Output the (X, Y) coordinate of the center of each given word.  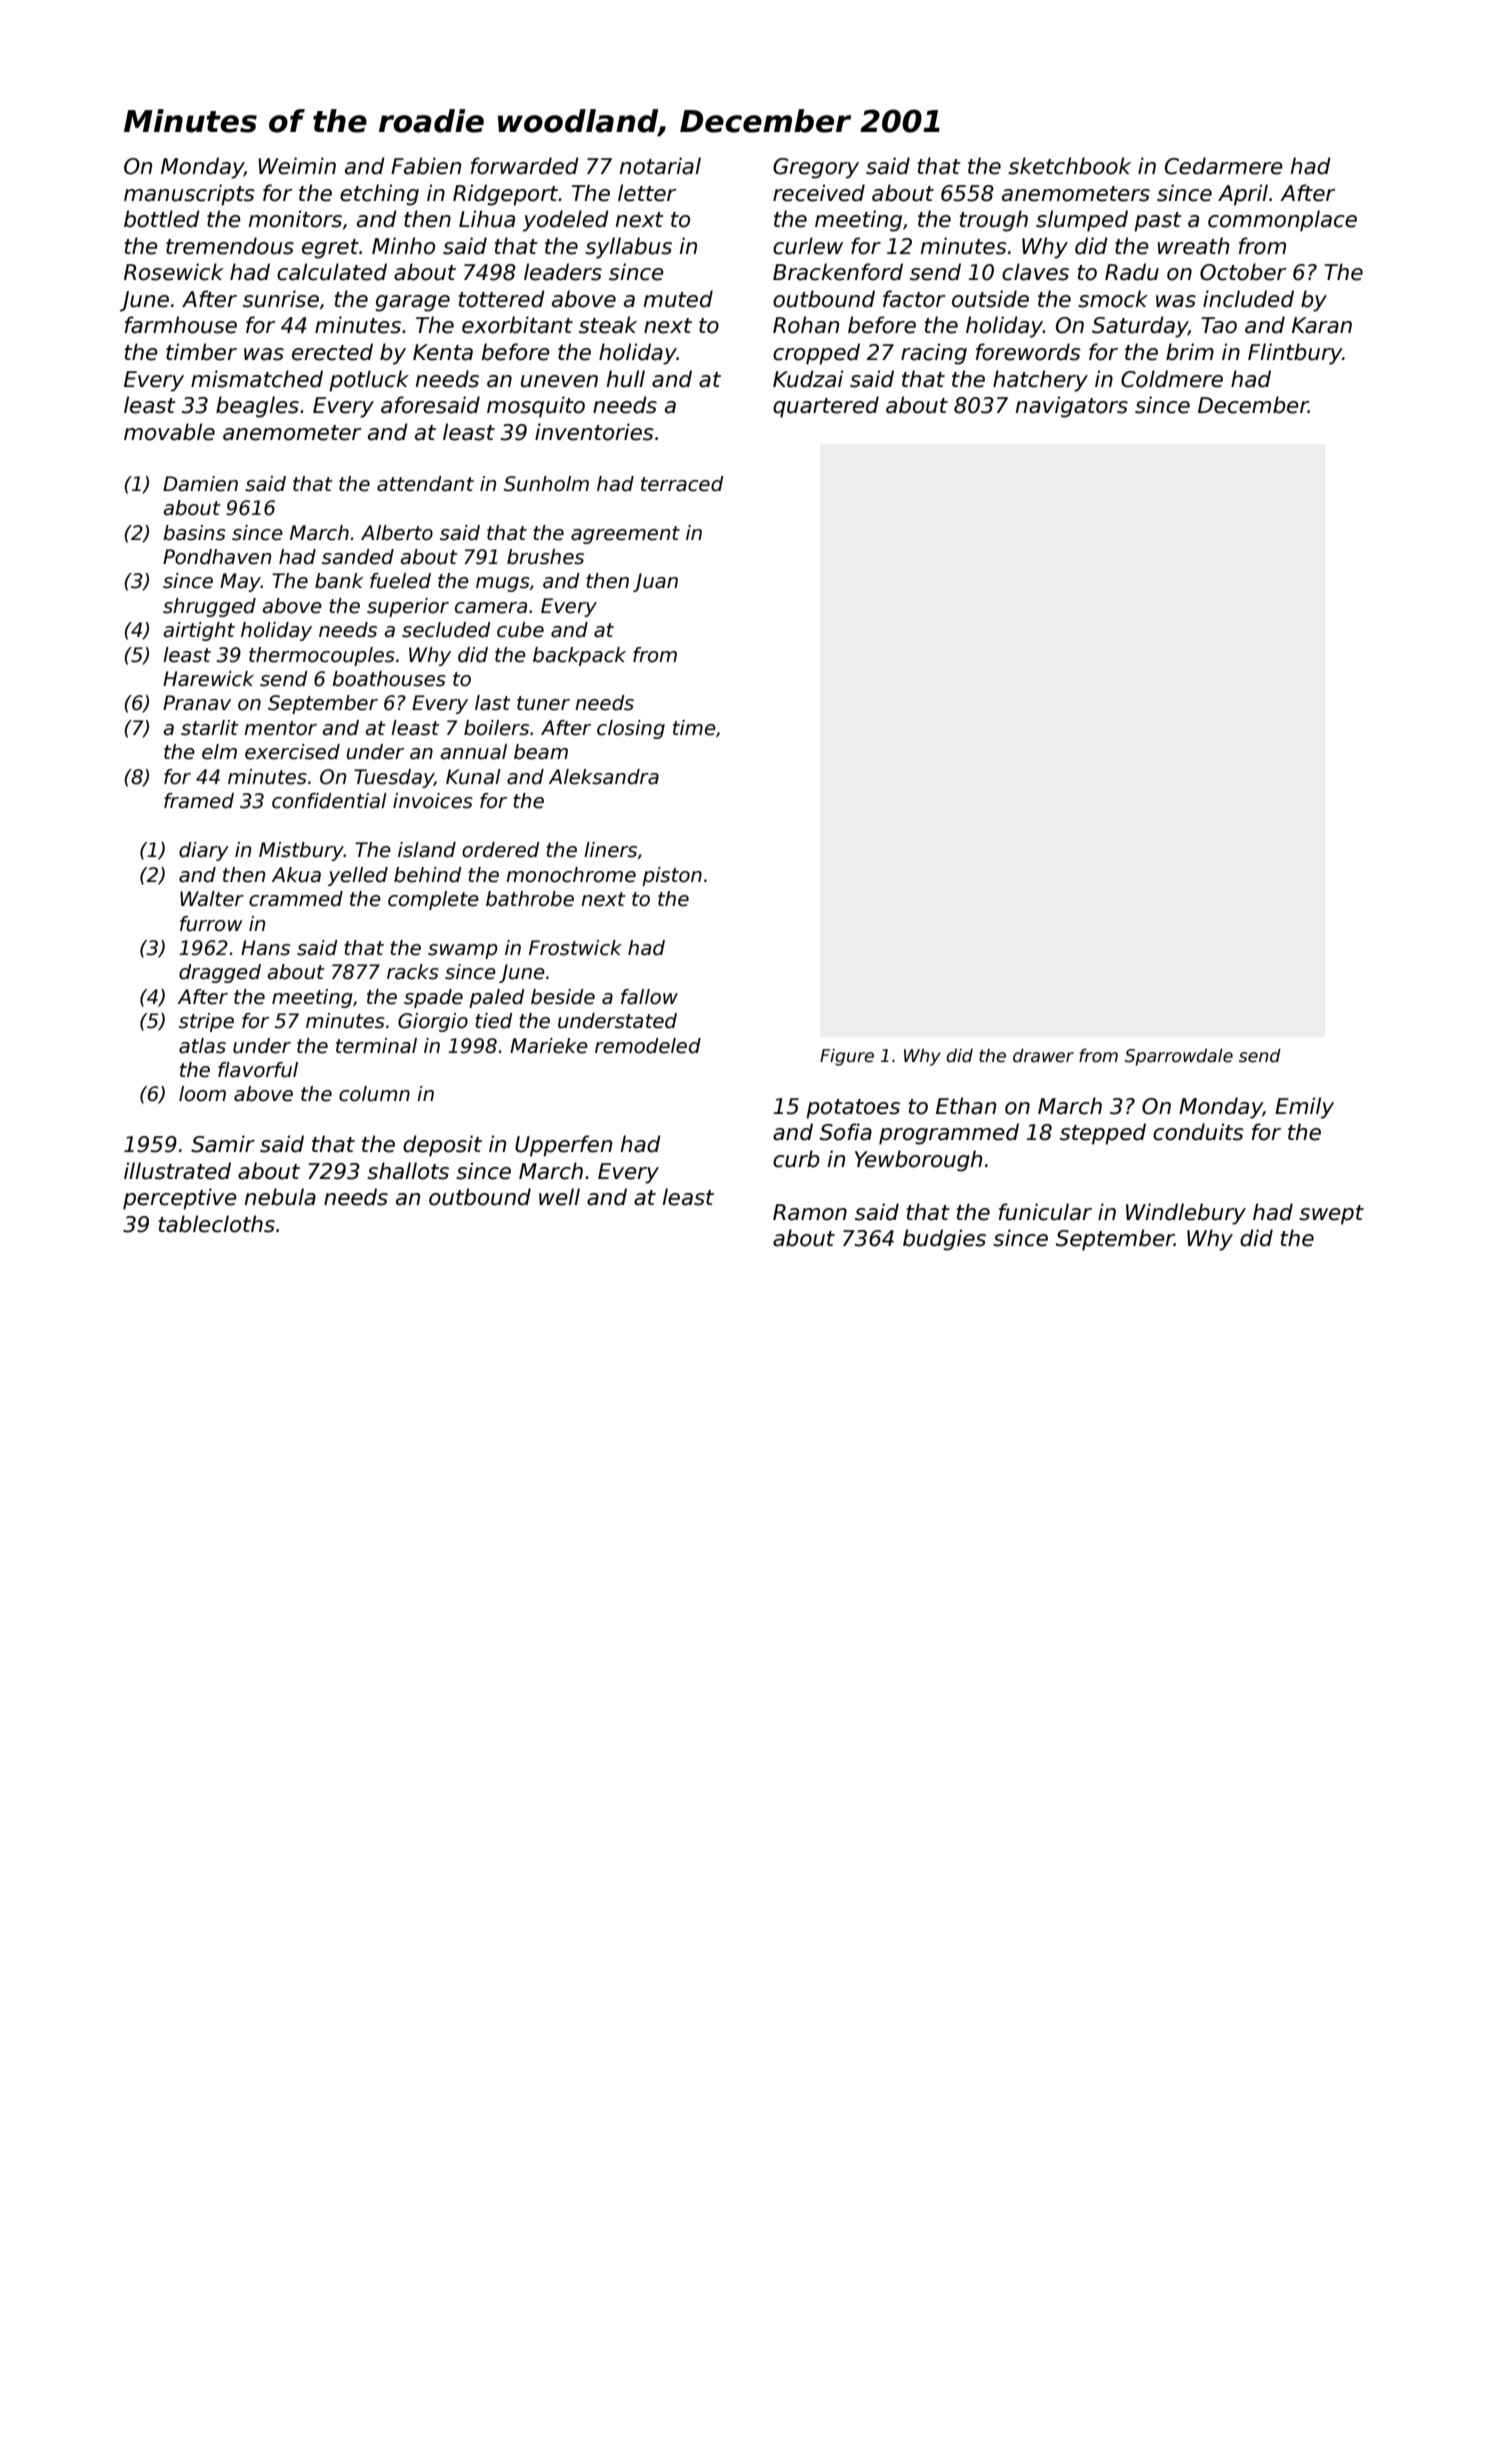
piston (672, 876)
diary (204, 851)
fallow (649, 997)
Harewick (208, 679)
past (1158, 222)
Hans (265, 948)
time (694, 728)
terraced (682, 484)
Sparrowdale (1179, 1057)
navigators (1071, 407)
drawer (1043, 1055)
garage (412, 303)
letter (647, 193)
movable (169, 432)
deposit (442, 1146)
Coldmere (1172, 379)
